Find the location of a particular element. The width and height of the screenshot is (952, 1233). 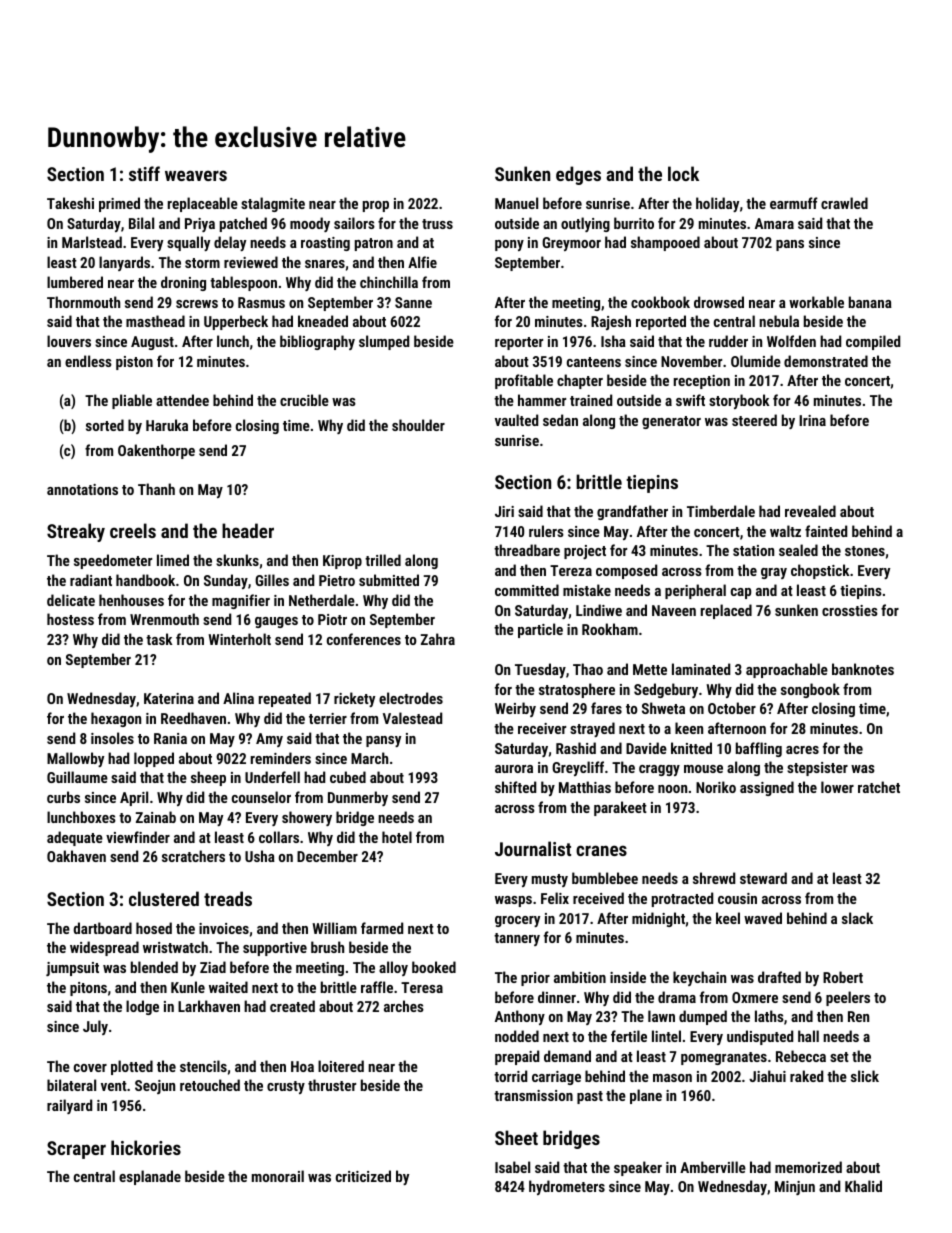

lower is located at coordinates (837, 787).
